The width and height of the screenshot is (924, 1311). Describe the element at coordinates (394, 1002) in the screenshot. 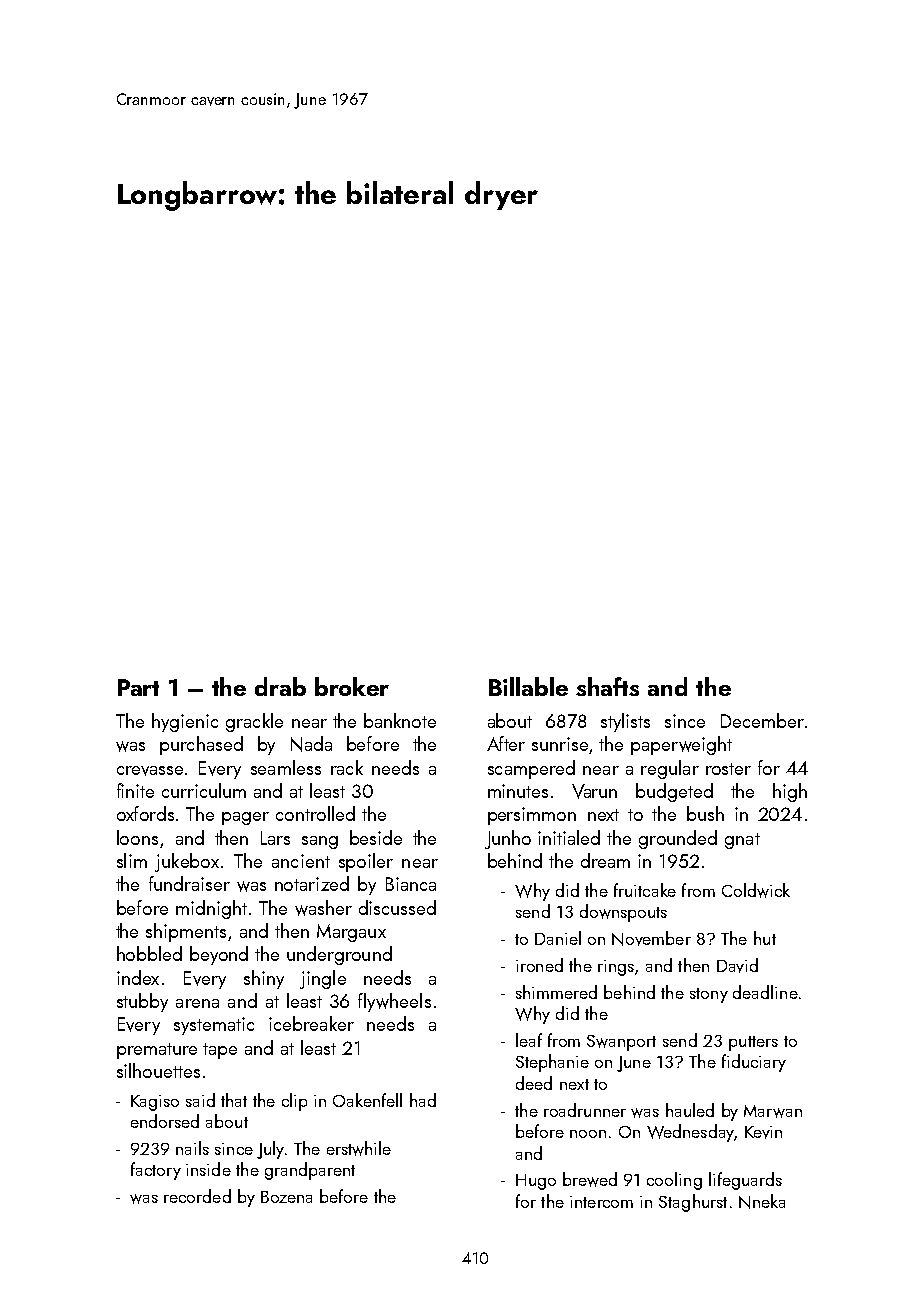

I see `flywheels` at that location.
